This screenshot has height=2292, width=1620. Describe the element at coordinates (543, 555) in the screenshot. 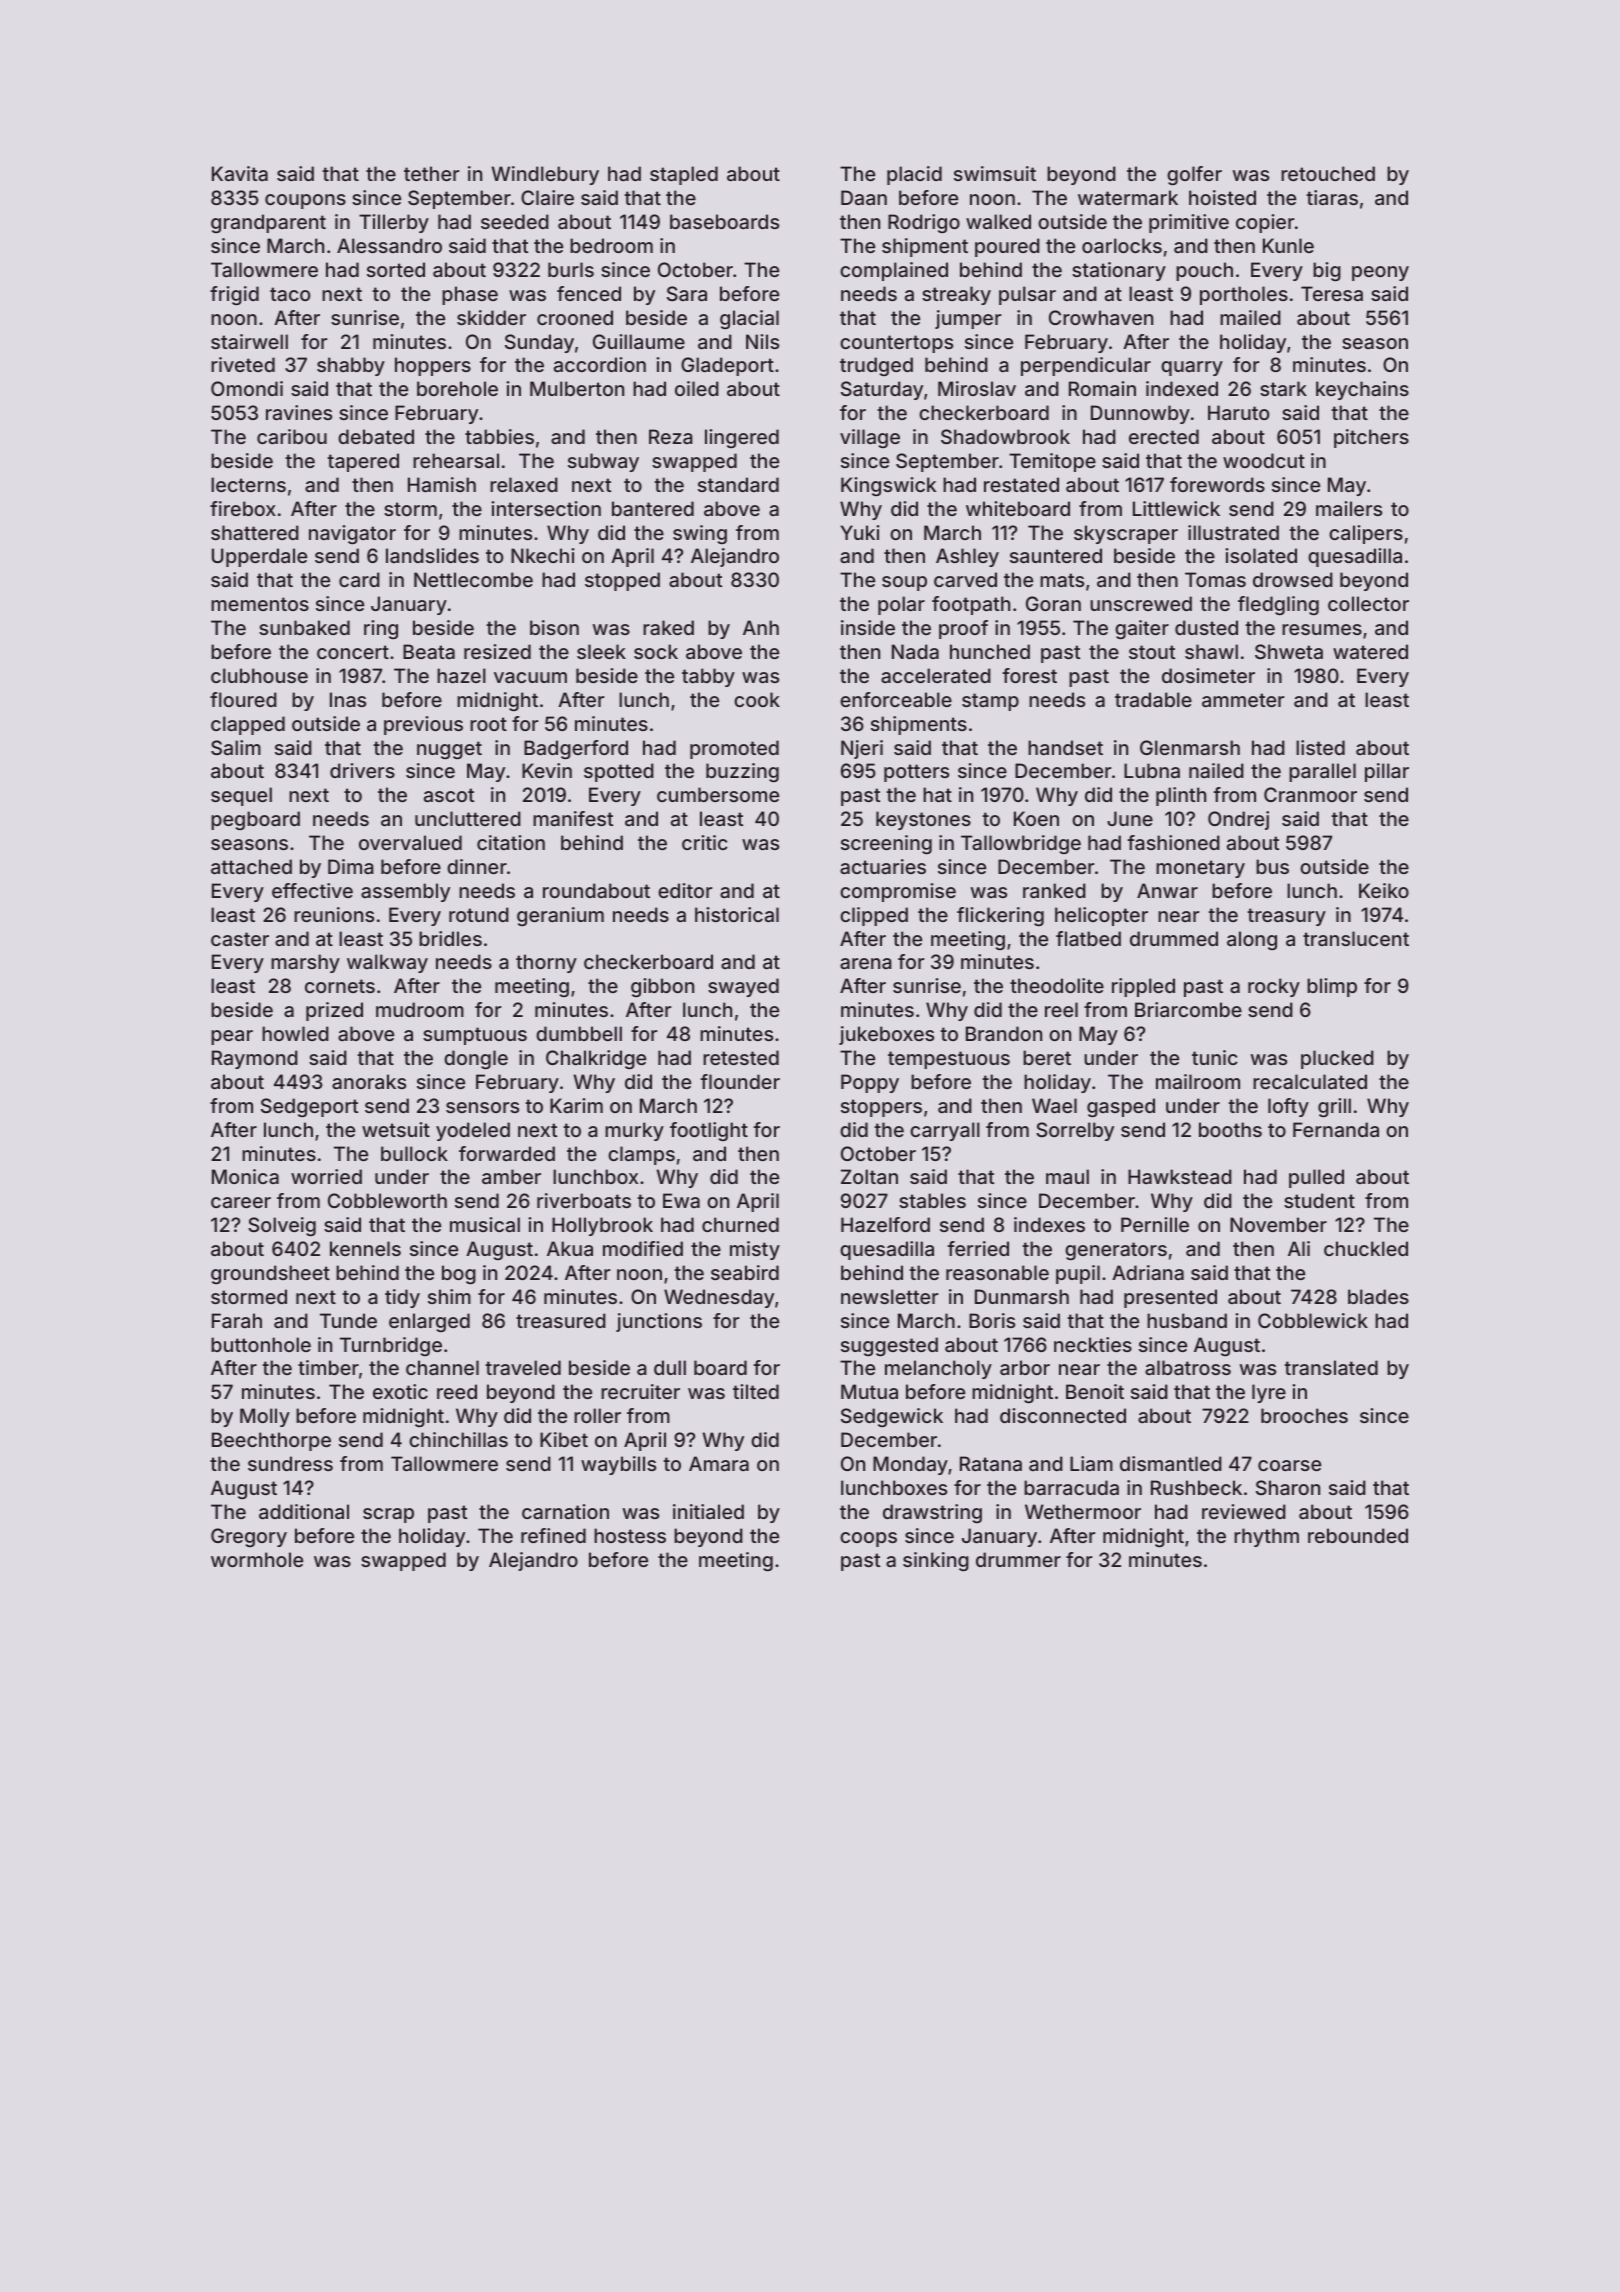

I see `Nkechi` at that location.
